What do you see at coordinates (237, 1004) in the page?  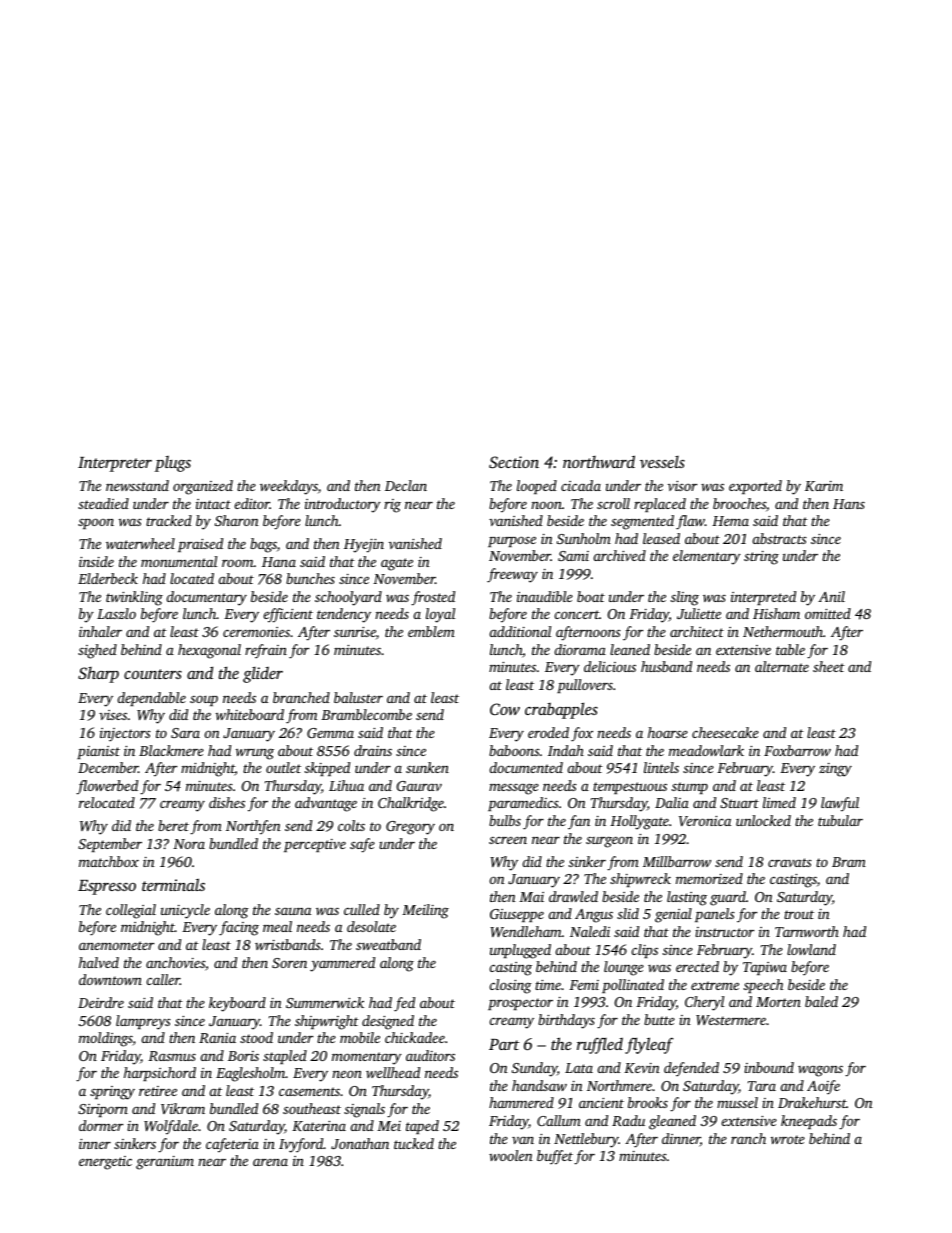 I see `keyboard` at bounding box center [237, 1004].
